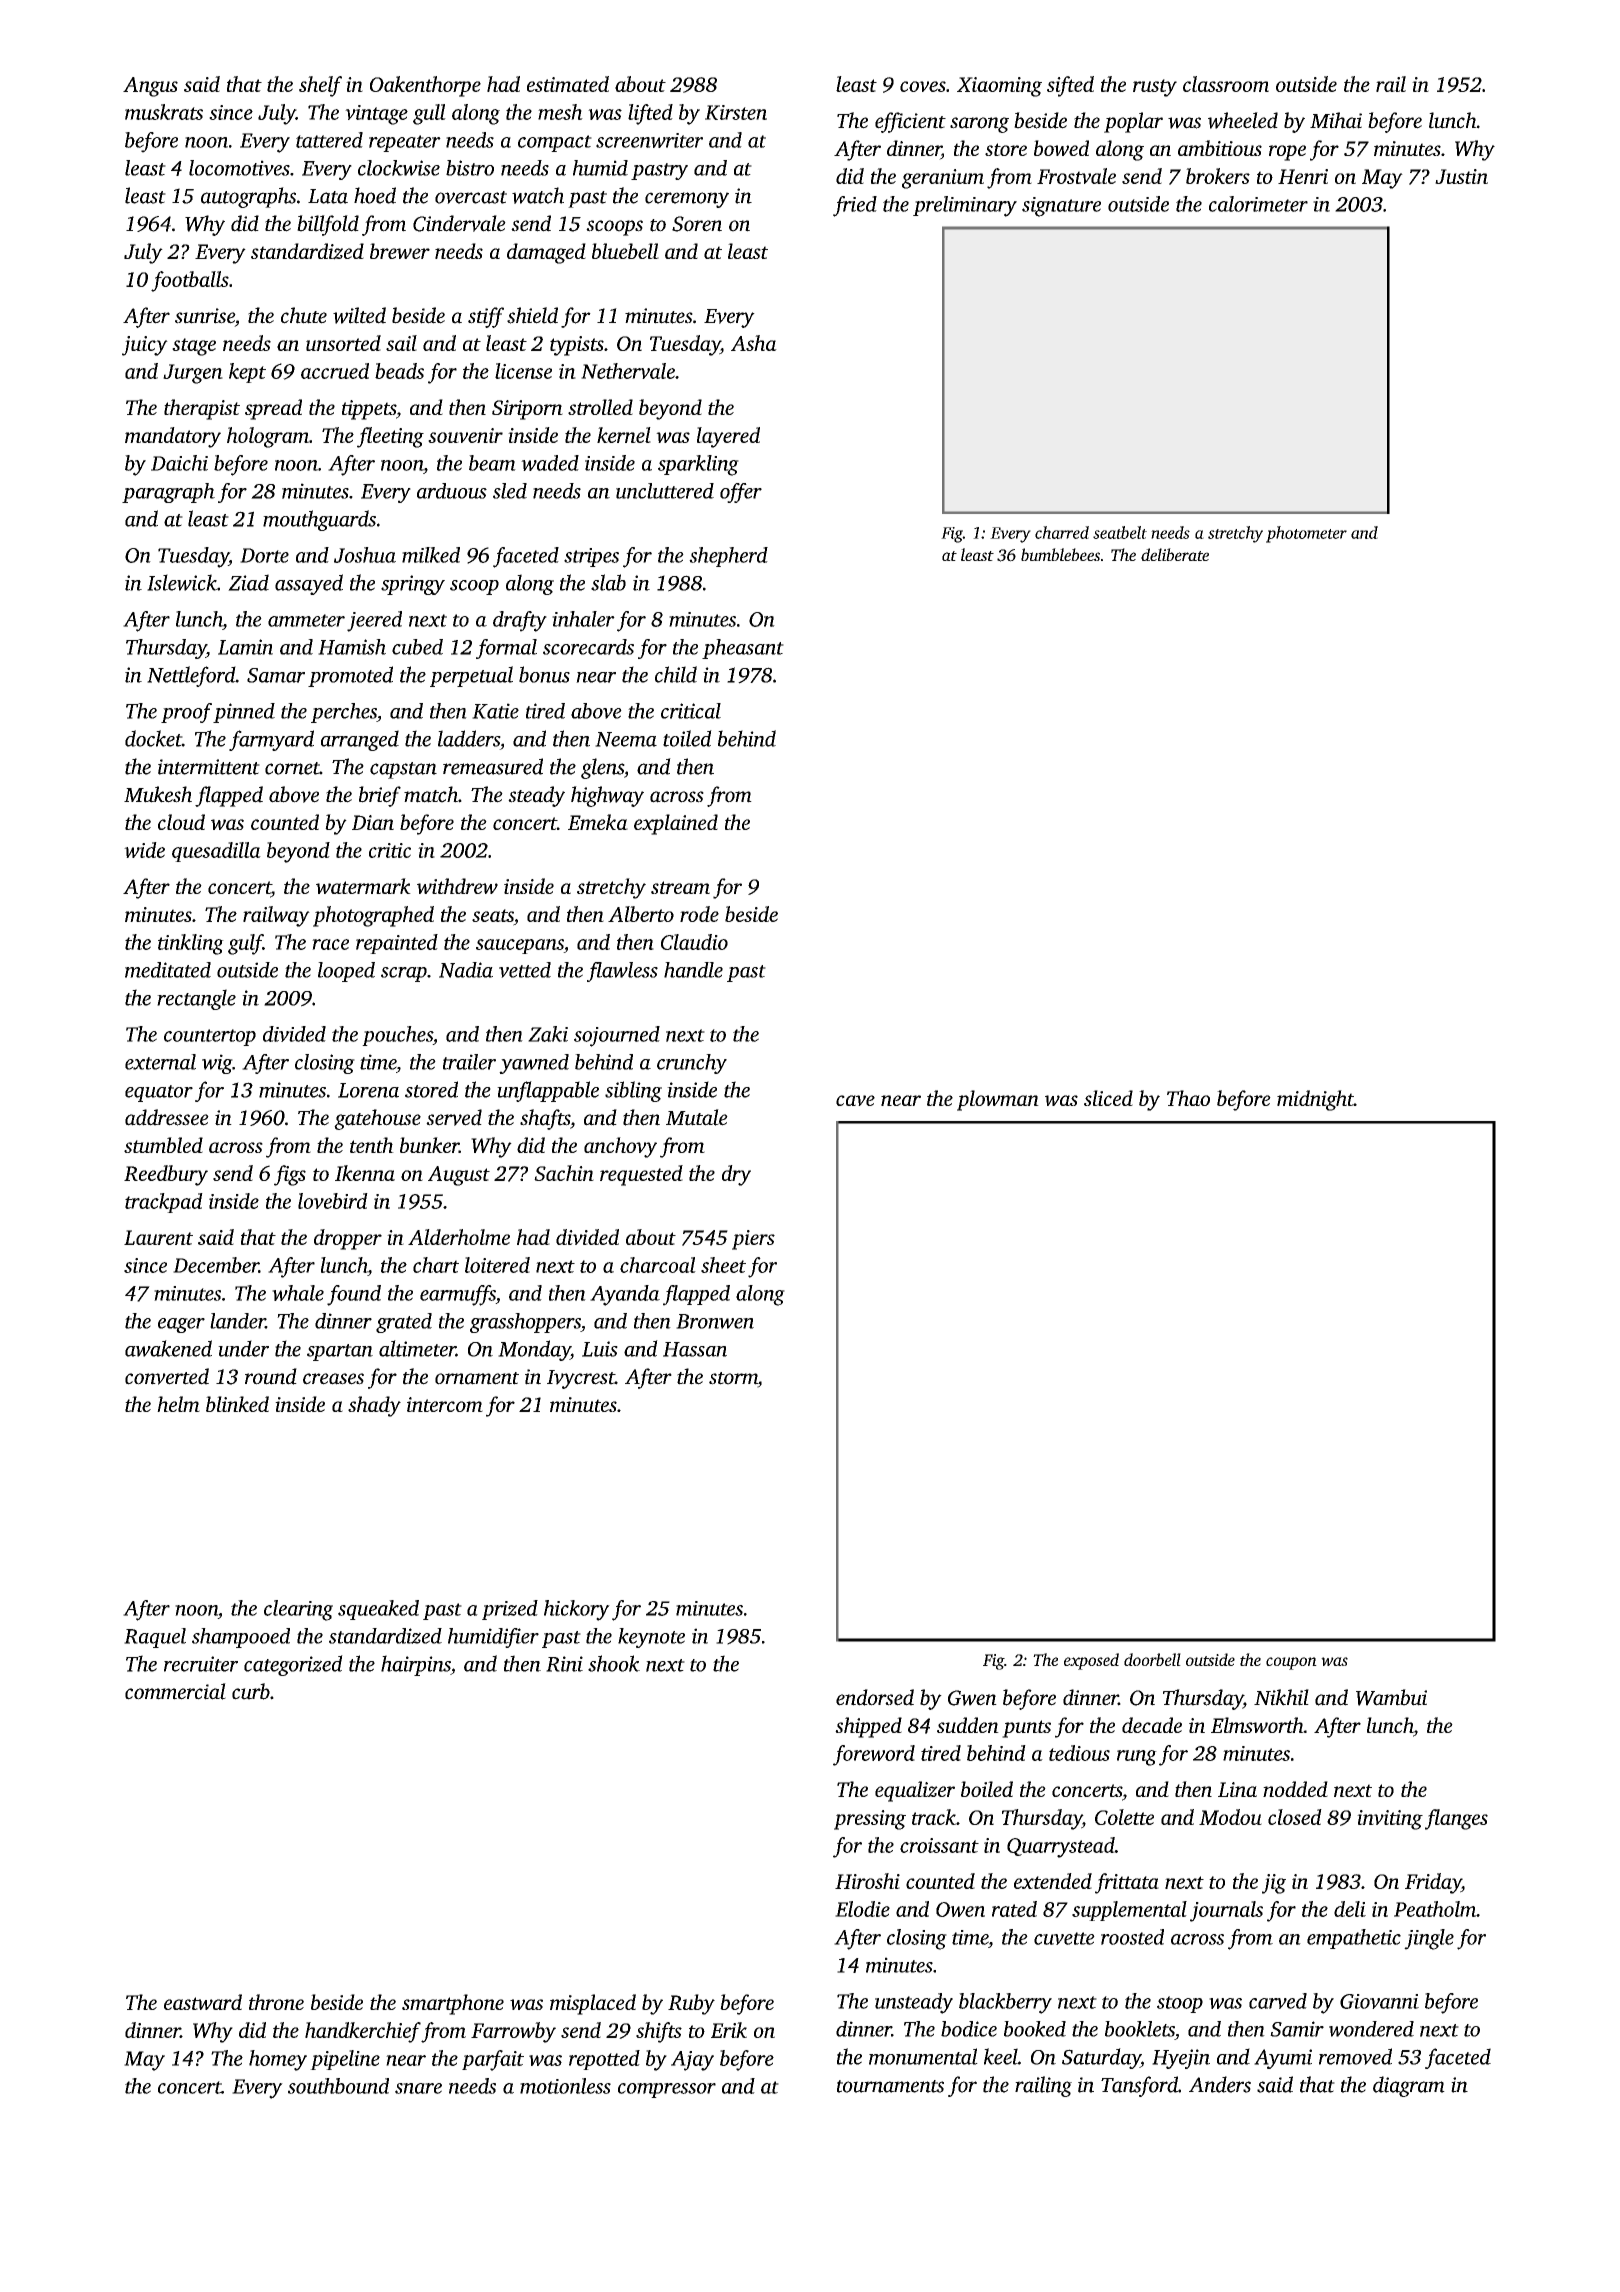 The height and width of the screenshot is (2292, 1620). I want to click on brewer, so click(400, 251).
